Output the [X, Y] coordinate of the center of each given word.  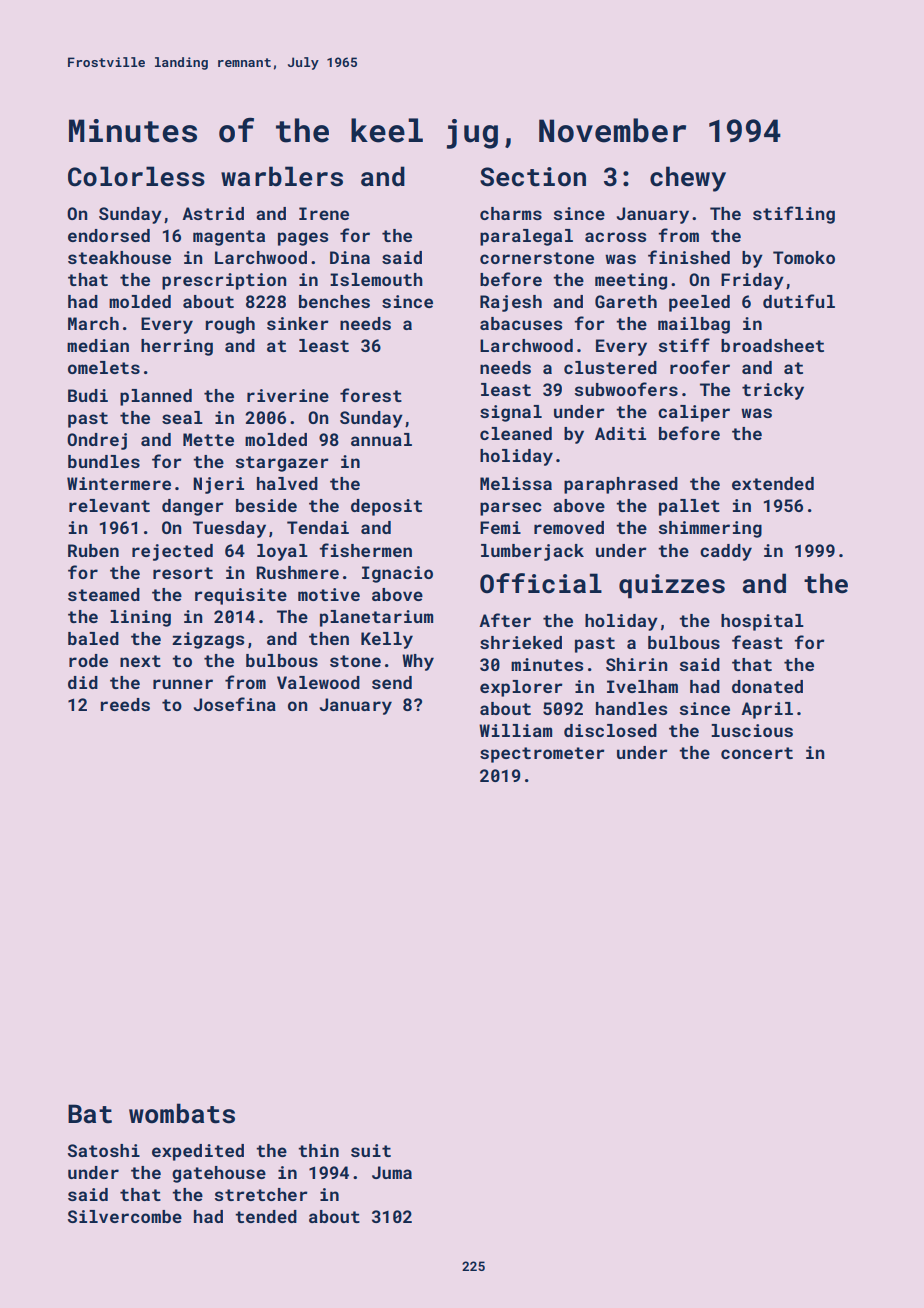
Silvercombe [125, 1216]
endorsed [109, 235]
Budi [88, 395]
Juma [392, 1172]
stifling [794, 215]
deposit [386, 507]
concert [757, 753]
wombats [182, 1113]
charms [511, 213]
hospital [762, 622]
